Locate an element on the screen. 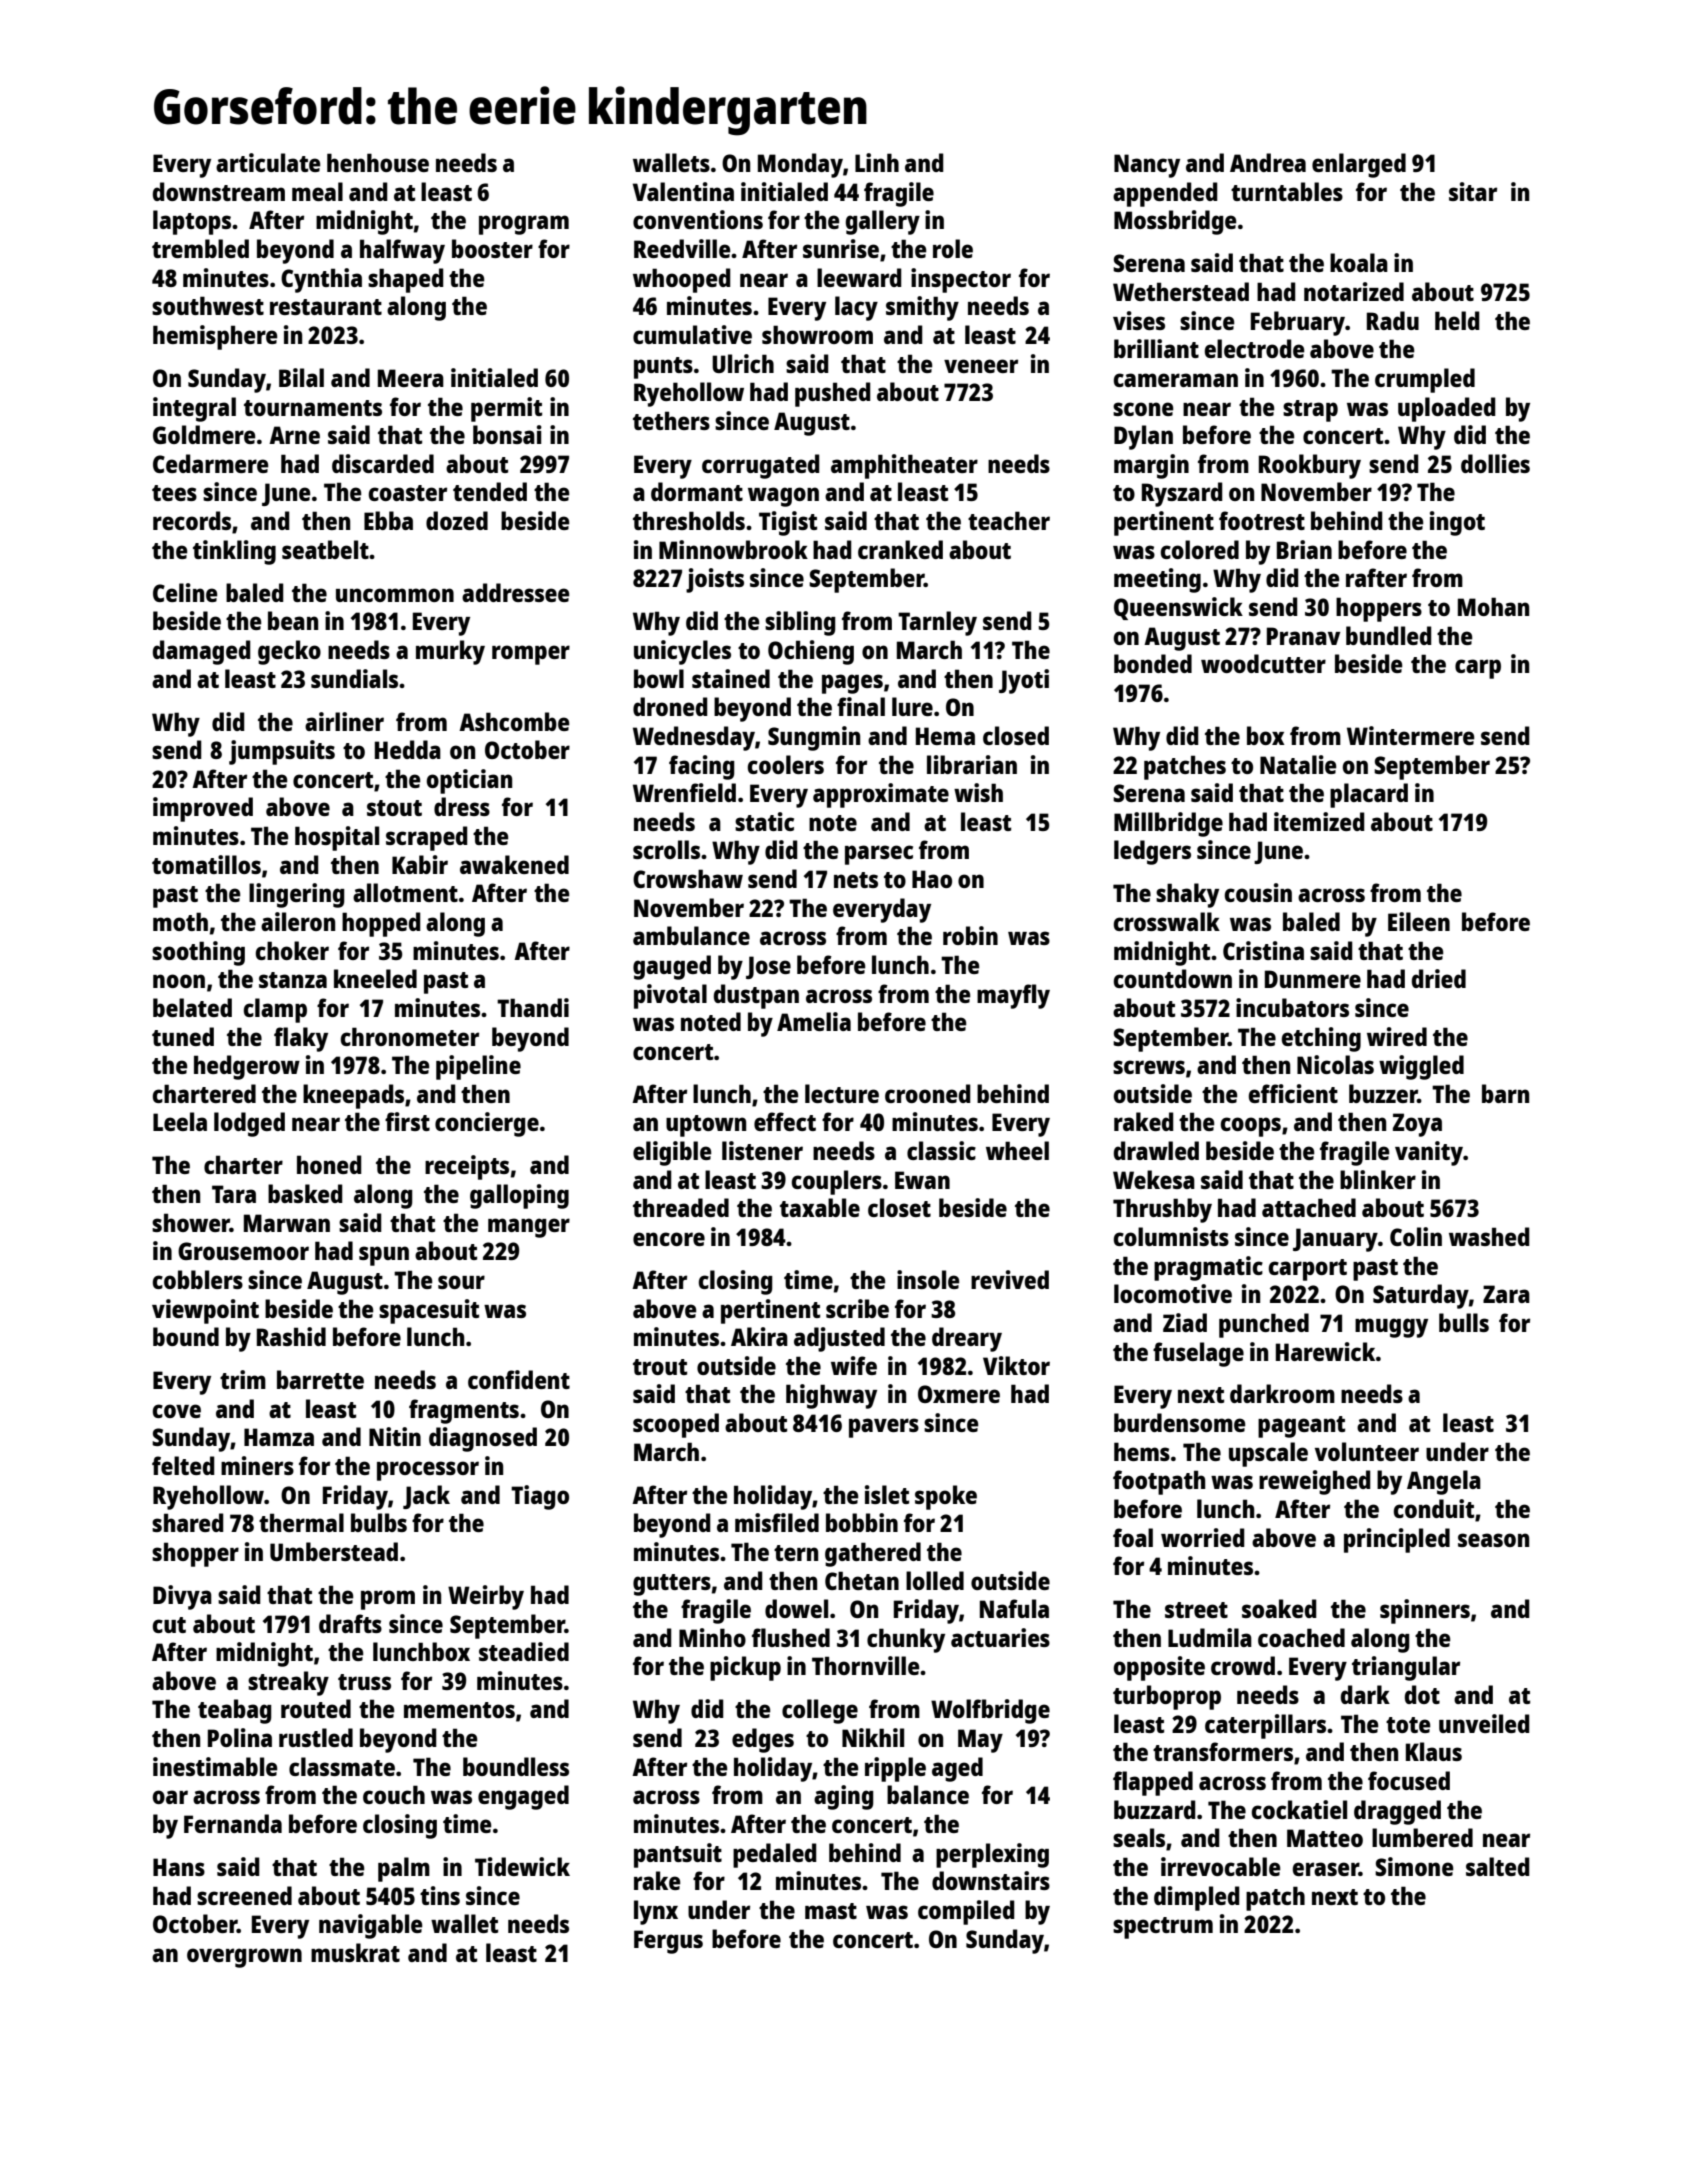 This screenshot has width=1683, height=2178. downstream is located at coordinates (219, 191).
